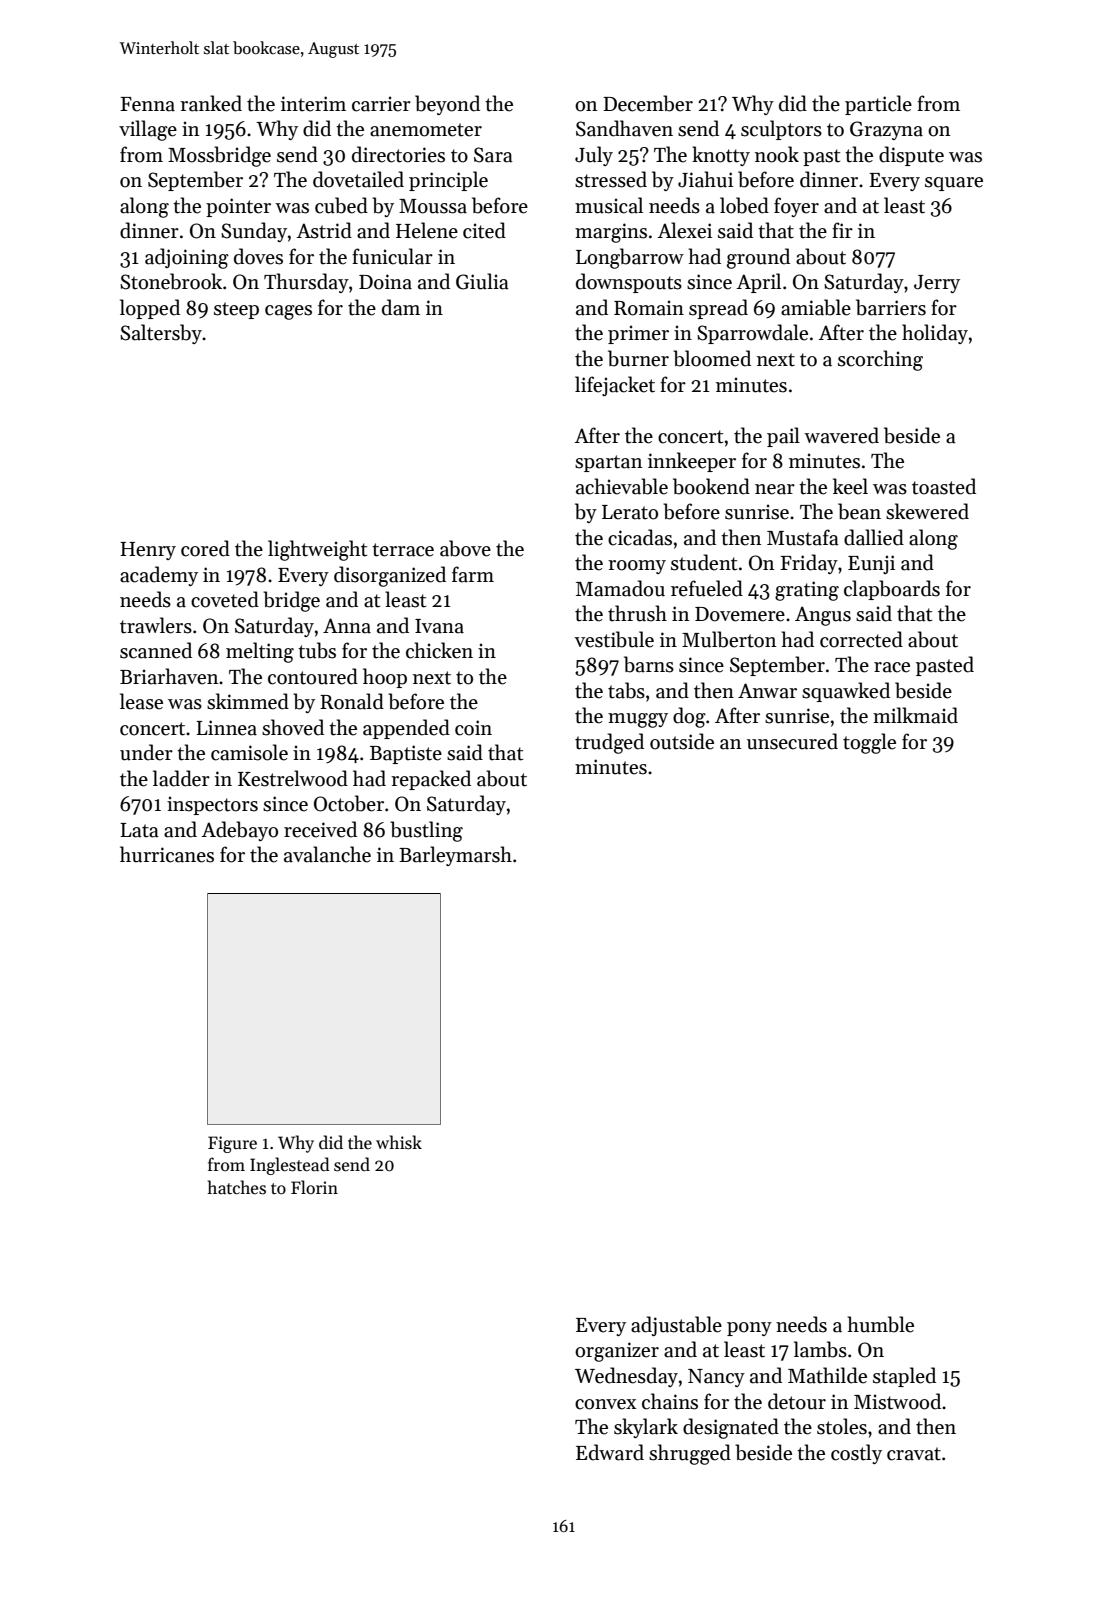 Image resolution: width=1104 pixels, height=1599 pixels. What do you see at coordinates (447, 105) in the page?
I see `beyond` at bounding box center [447, 105].
